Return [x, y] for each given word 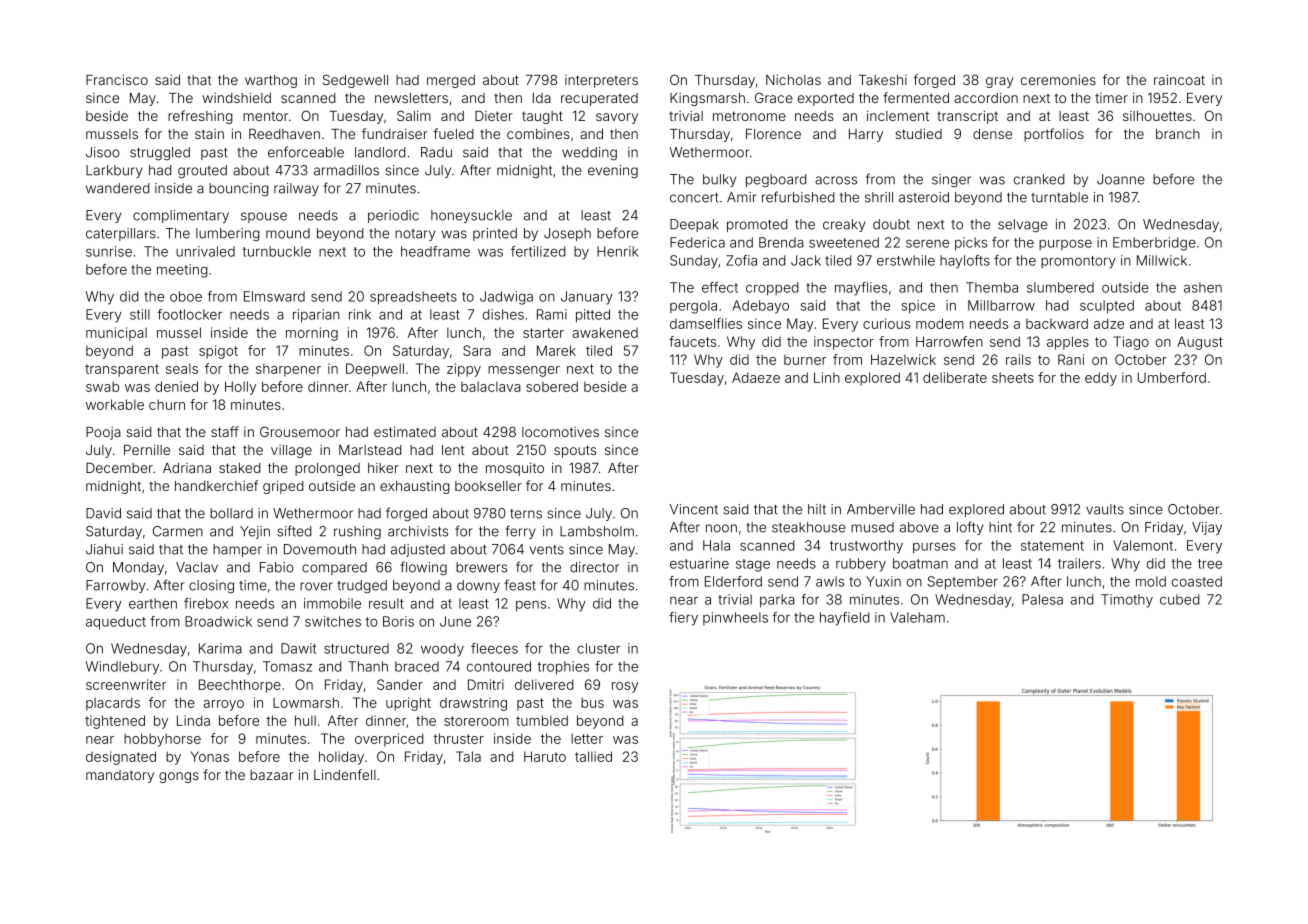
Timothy [1127, 601]
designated [121, 758]
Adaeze [756, 377]
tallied [593, 756]
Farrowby [115, 586]
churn [167, 404]
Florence [773, 134]
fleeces [494, 648]
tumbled [542, 720]
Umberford [1172, 377]
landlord [380, 152]
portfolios [1054, 135]
